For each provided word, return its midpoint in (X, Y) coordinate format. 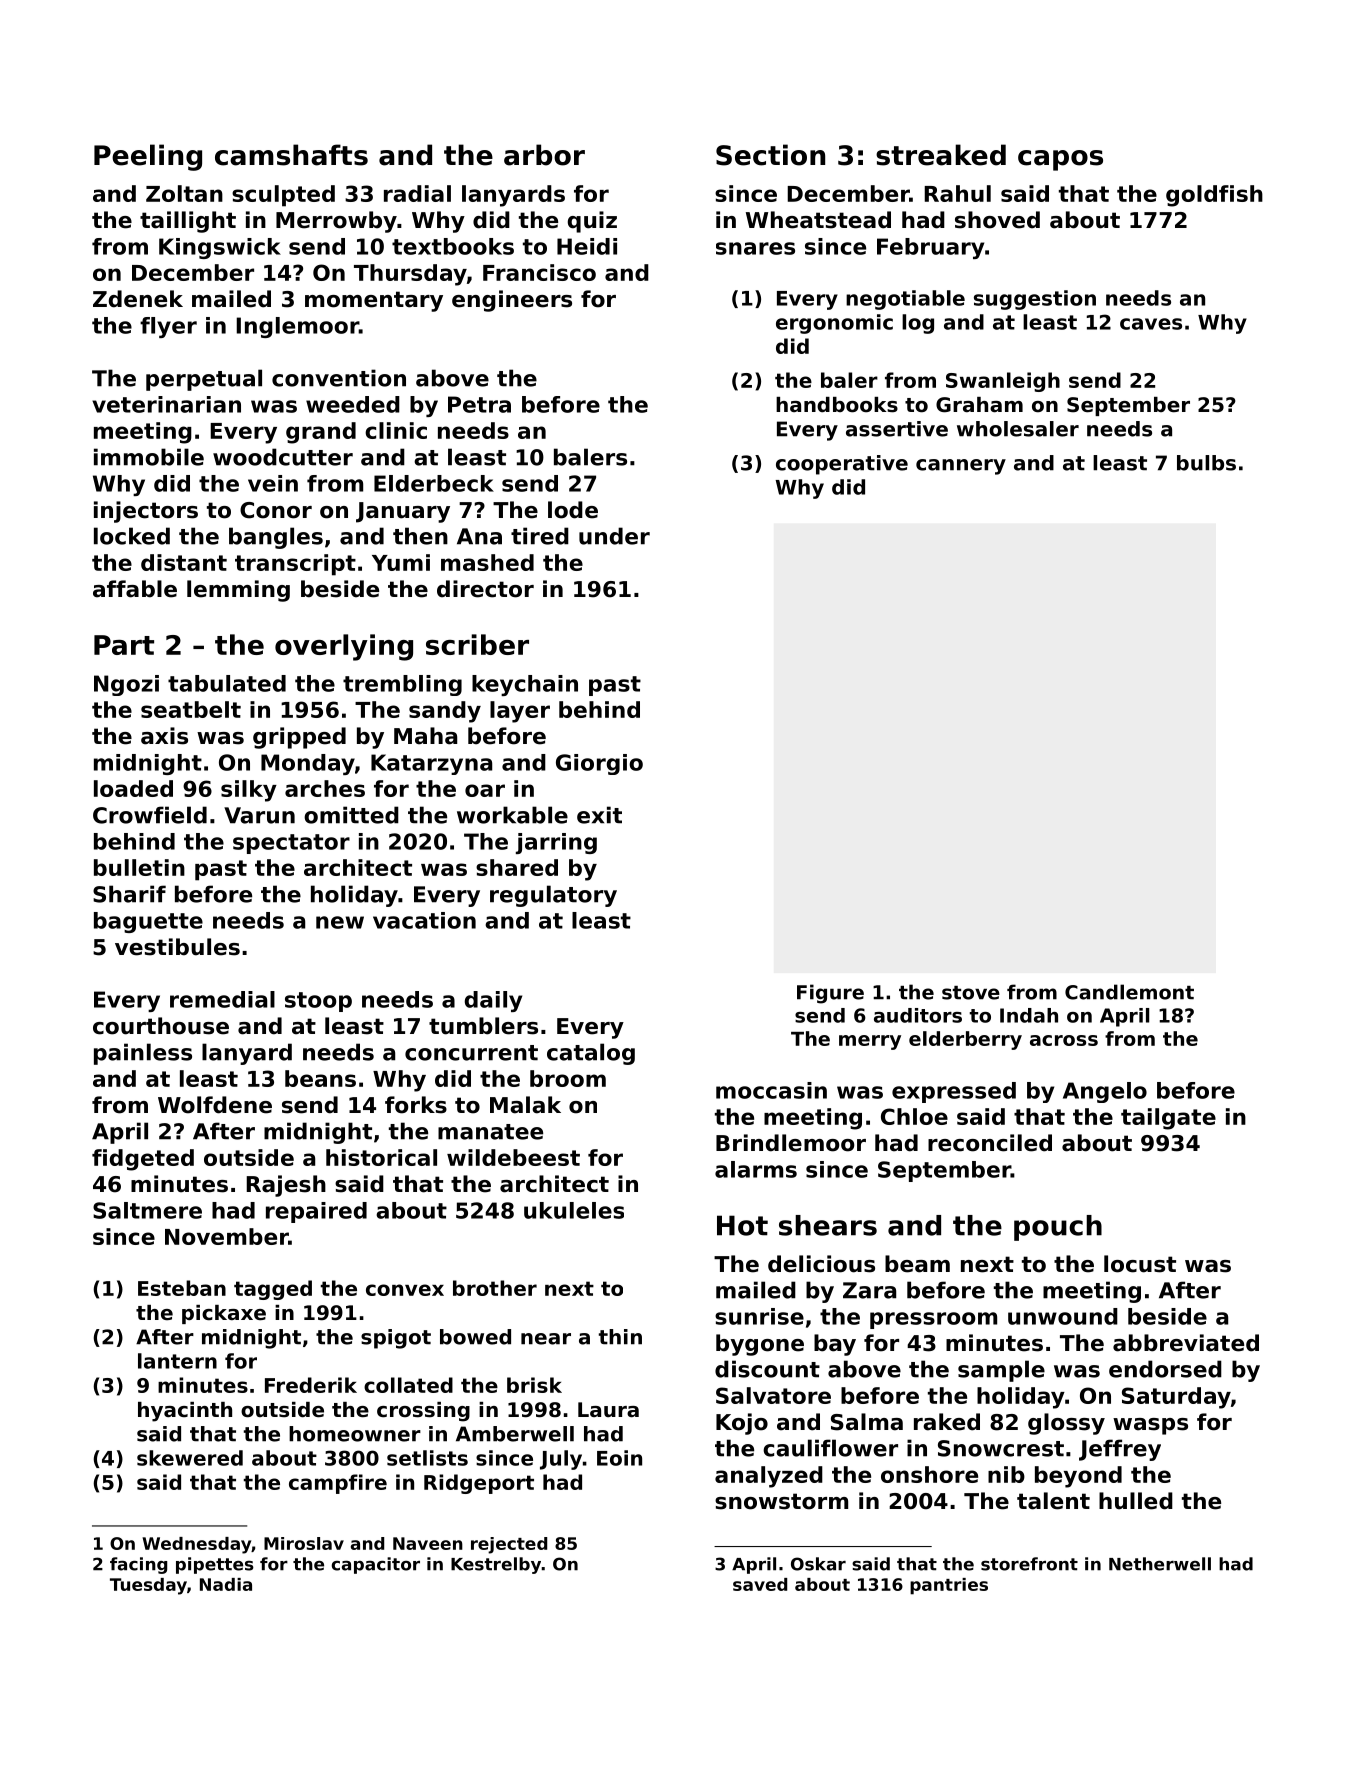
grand (321, 433)
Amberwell (515, 1434)
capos (1060, 160)
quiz (592, 222)
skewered (190, 1458)
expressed (954, 1092)
